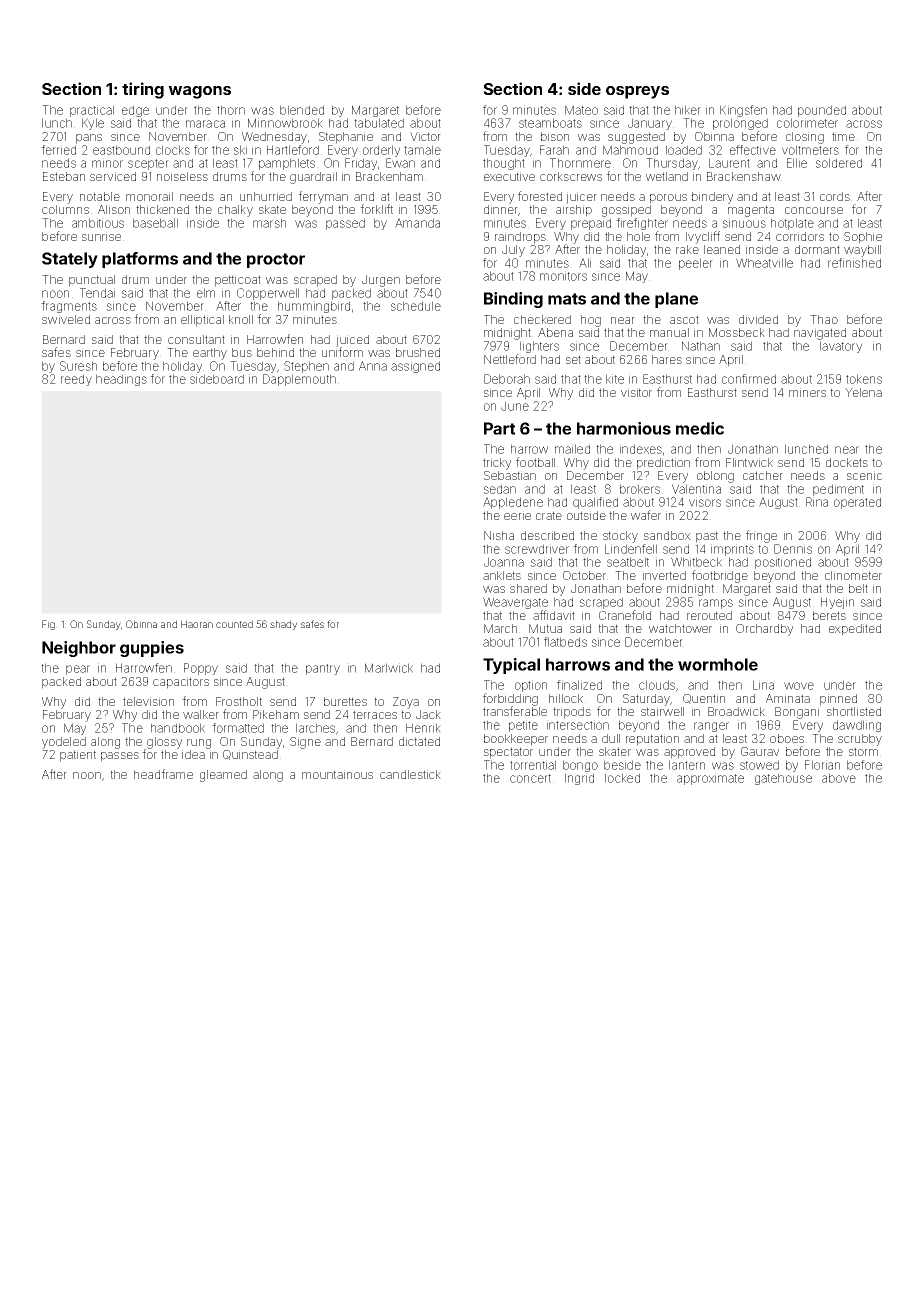 The image size is (924, 1308). Describe the element at coordinates (572, 713) in the page. I see `tripods` at that location.
